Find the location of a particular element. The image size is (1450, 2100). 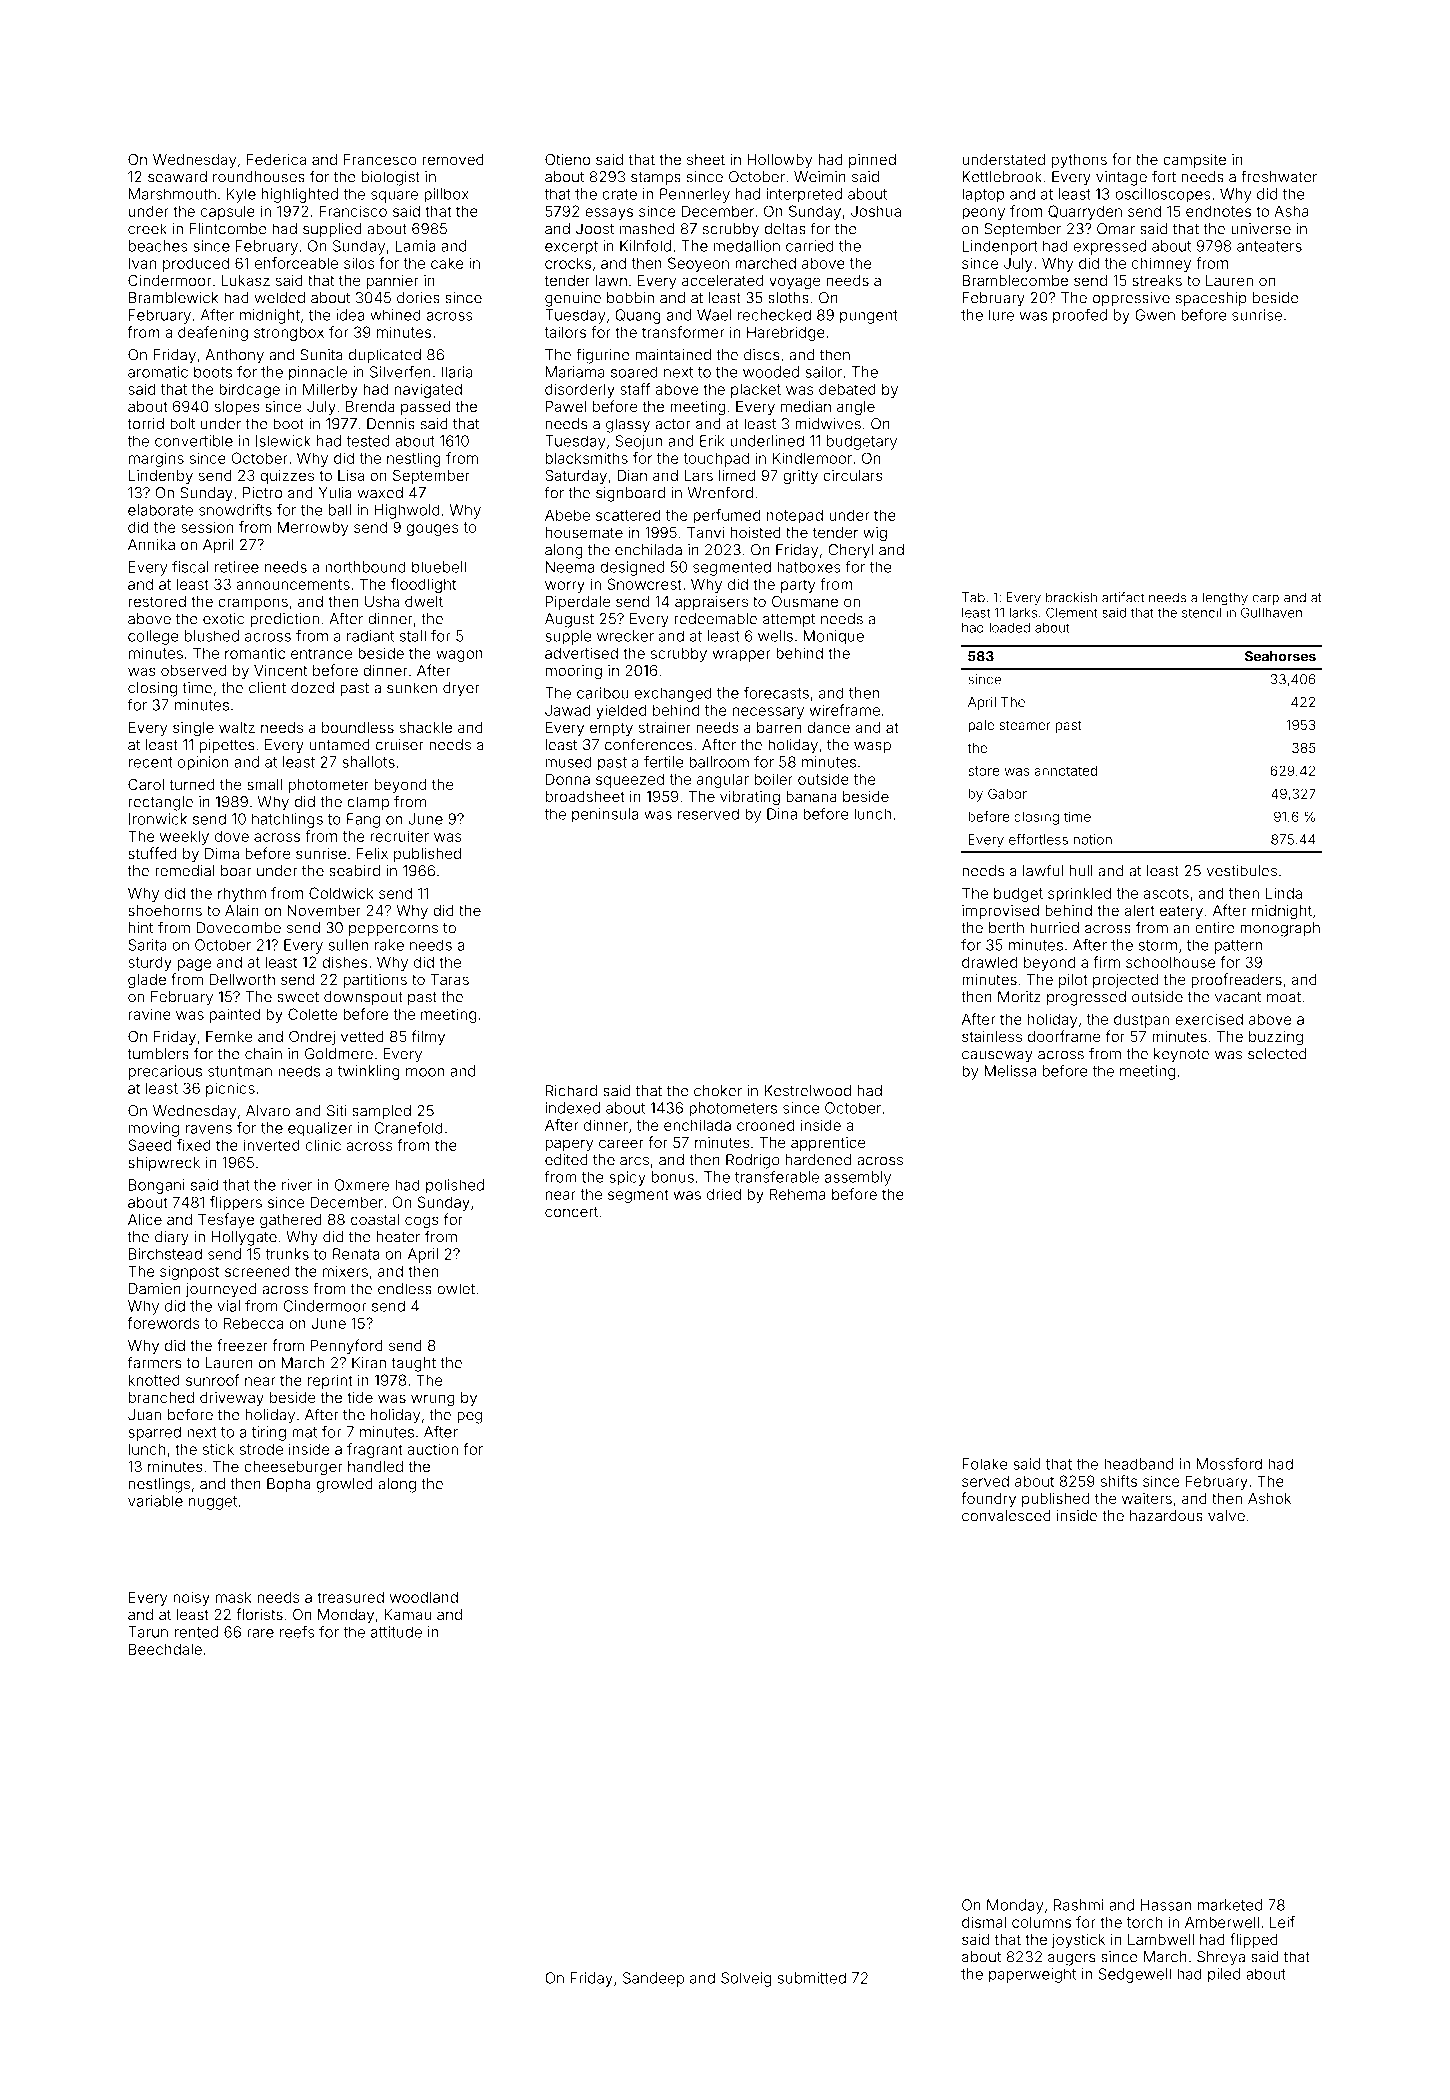

Siti is located at coordinates (336, 1111).
